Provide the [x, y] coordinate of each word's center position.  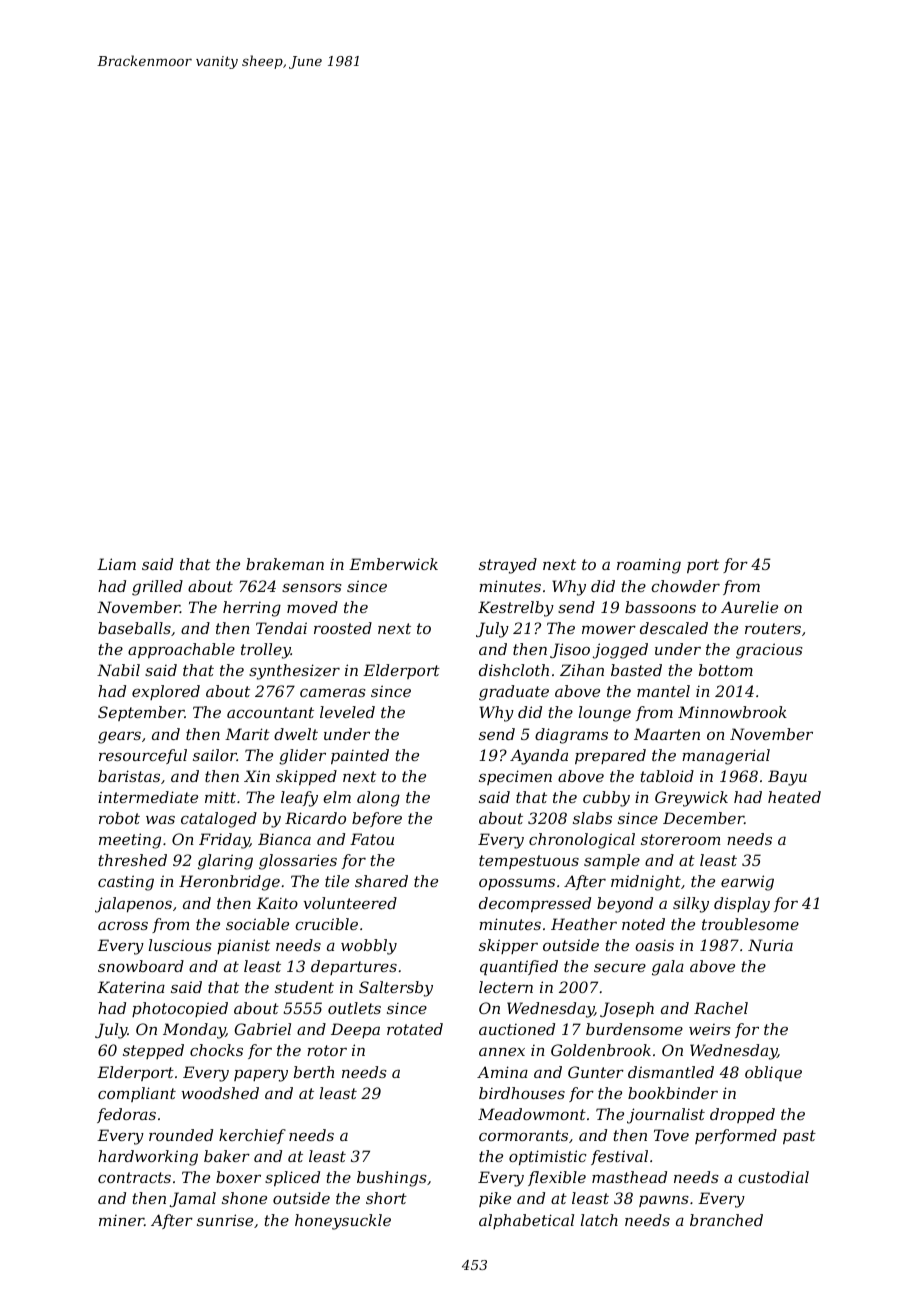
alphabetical [526, 1221]
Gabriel [262, 1029]
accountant [270, 712]
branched [726, 1220]
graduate [514, 693]
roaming [649, 566]
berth [314, 1072]
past [799, 1137]
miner [121, 1220]
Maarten [667, 734]
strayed [508, 566]
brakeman [285, 564]
